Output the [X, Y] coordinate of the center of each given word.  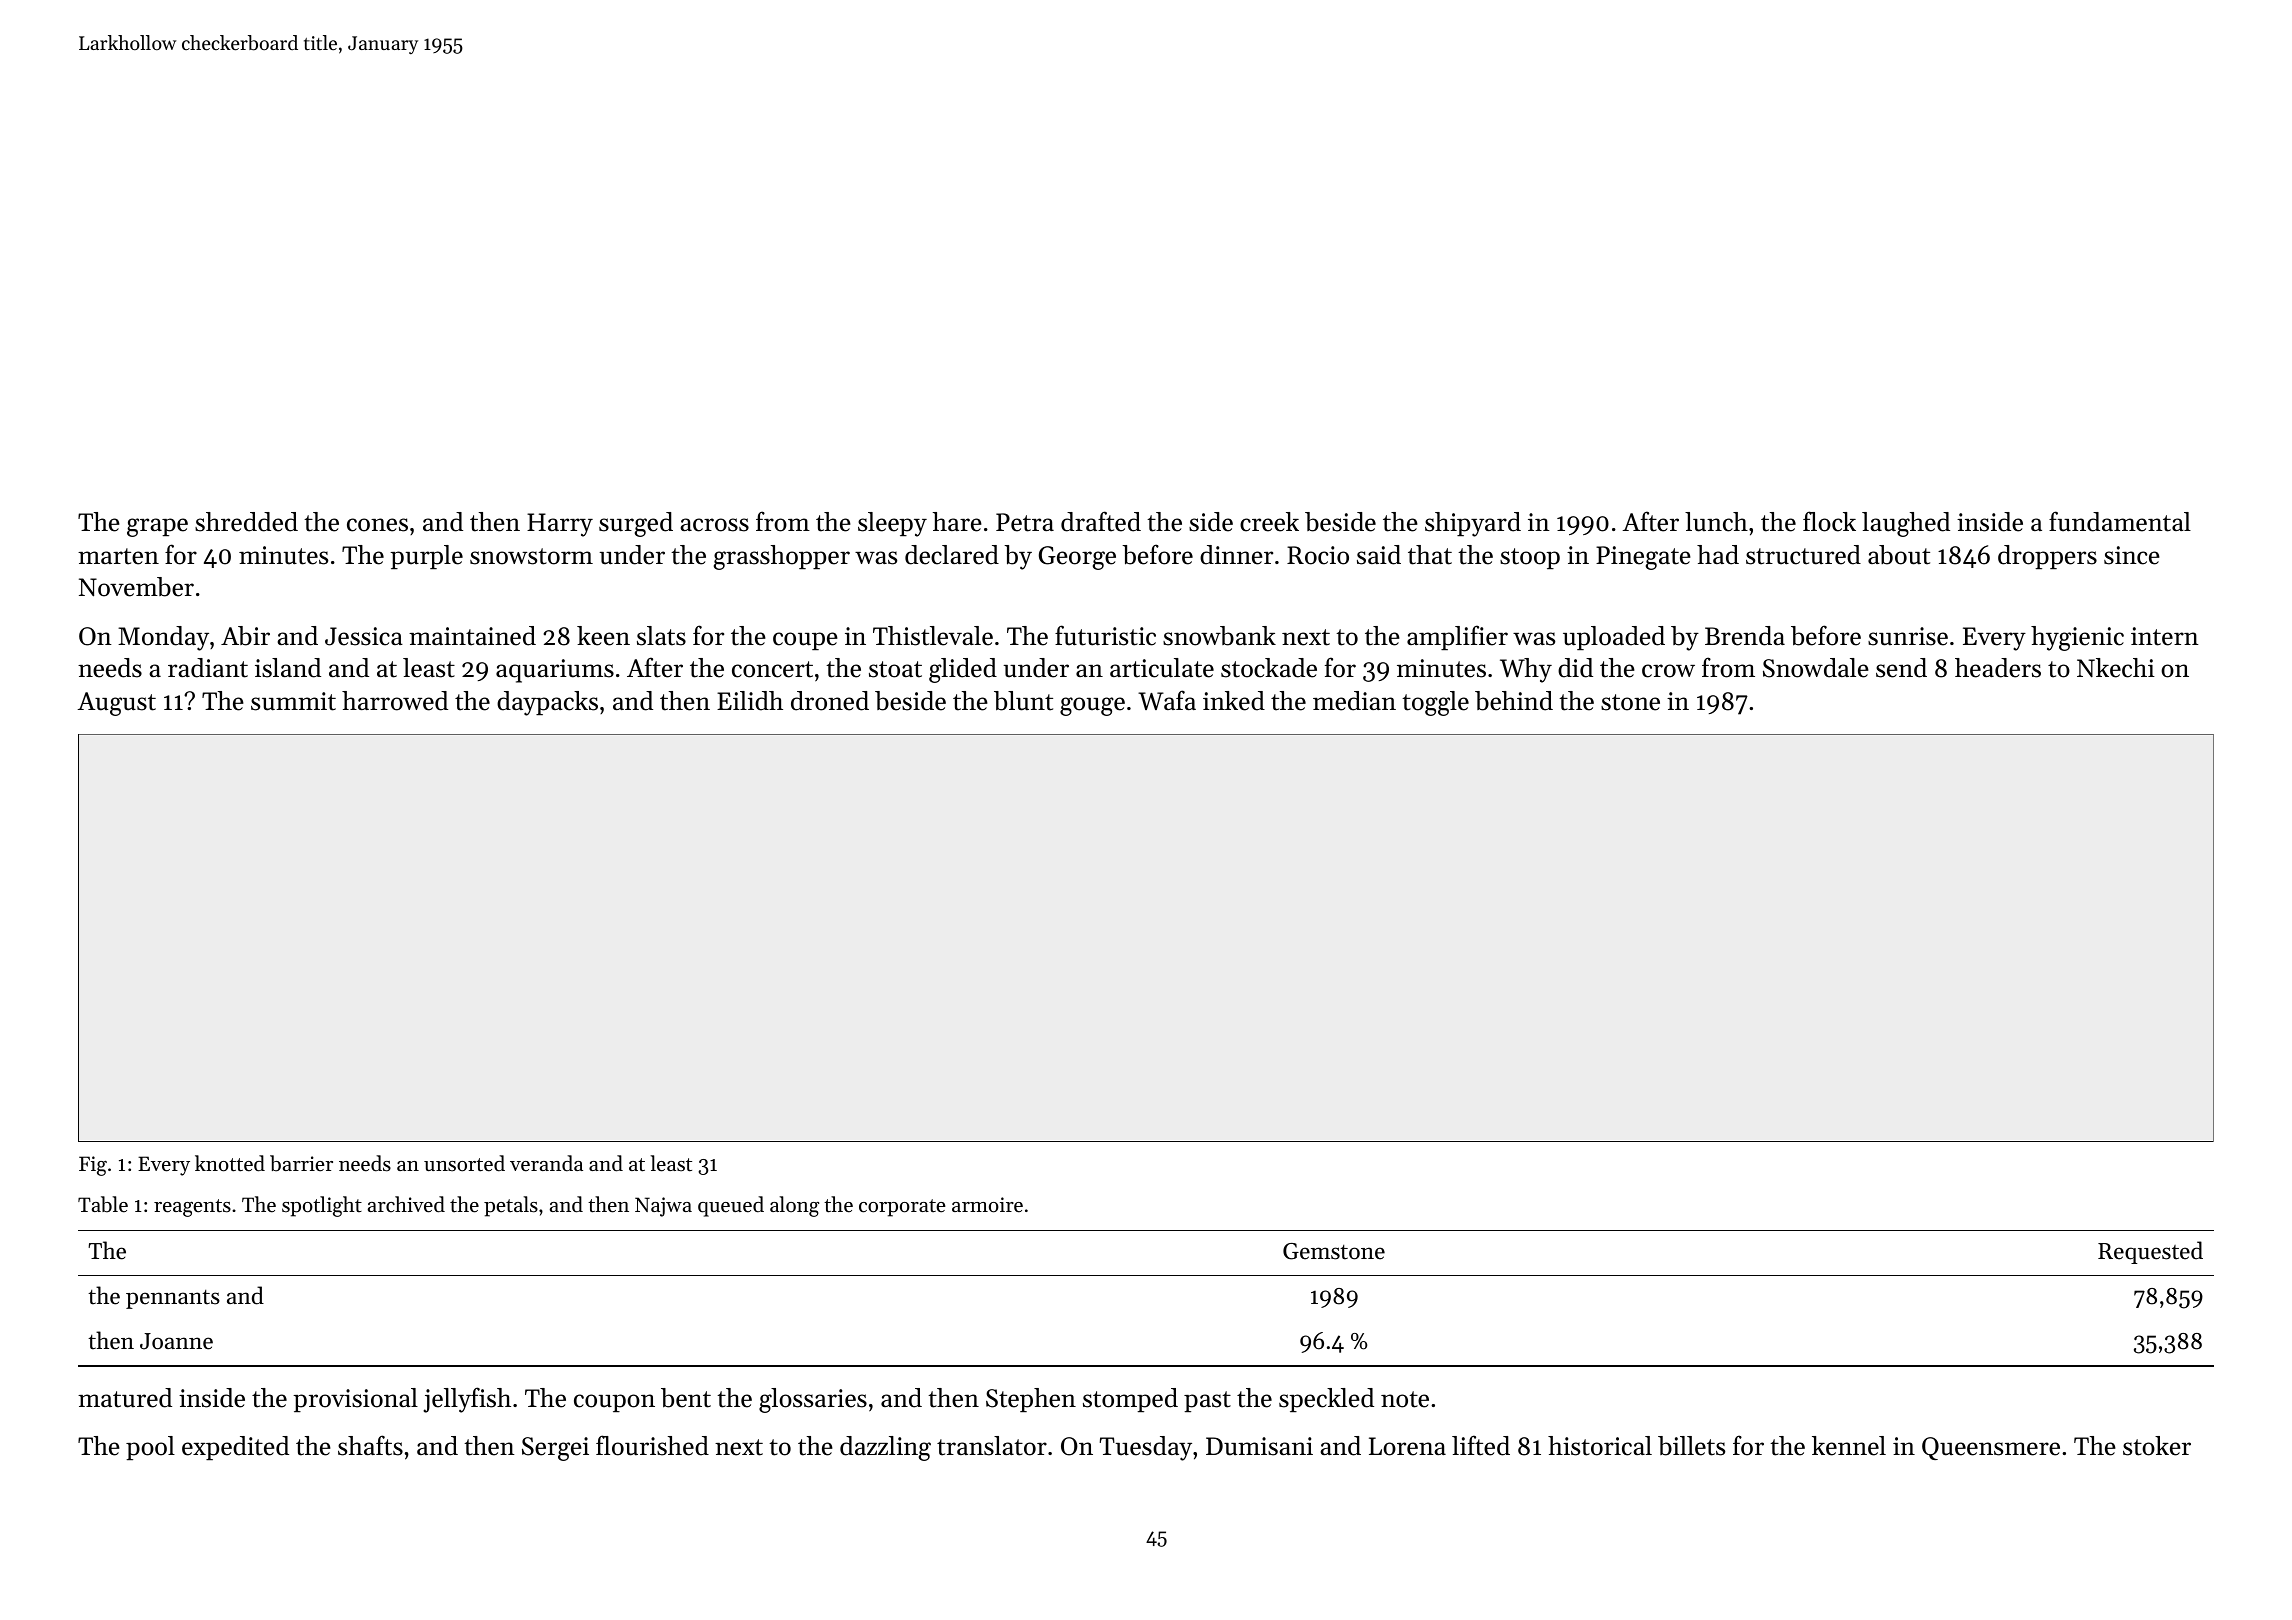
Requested [2150, 1252]
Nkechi [2116, 668]
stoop [1530, 558]
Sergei [555, 1449]
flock [1829, 521]
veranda [546, 1163]
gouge [1092, 706]
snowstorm [531, 556]
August [117, 704]
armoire [987, 1205]
